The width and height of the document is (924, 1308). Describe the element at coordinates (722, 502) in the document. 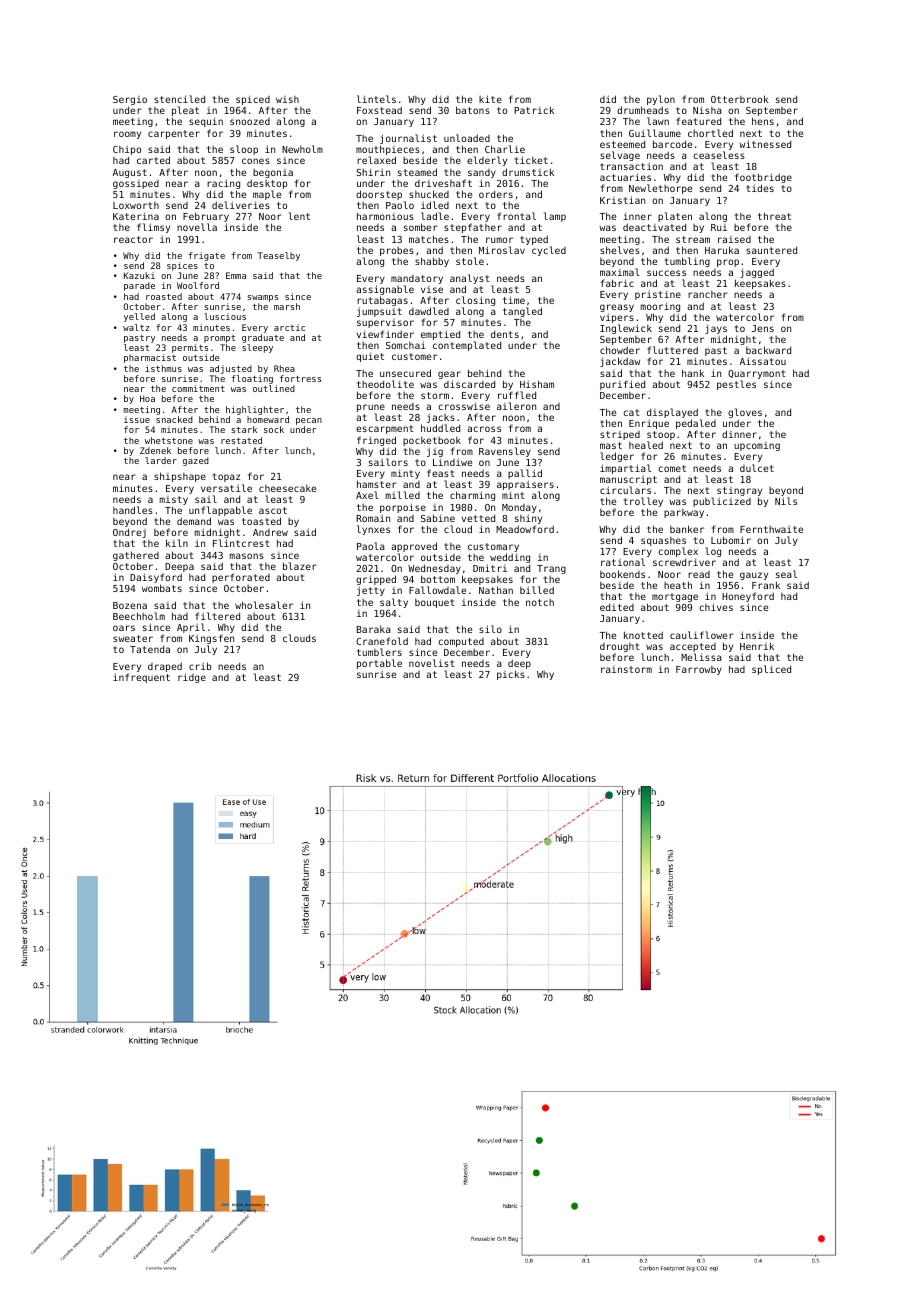

I see `publicized` at that location.
